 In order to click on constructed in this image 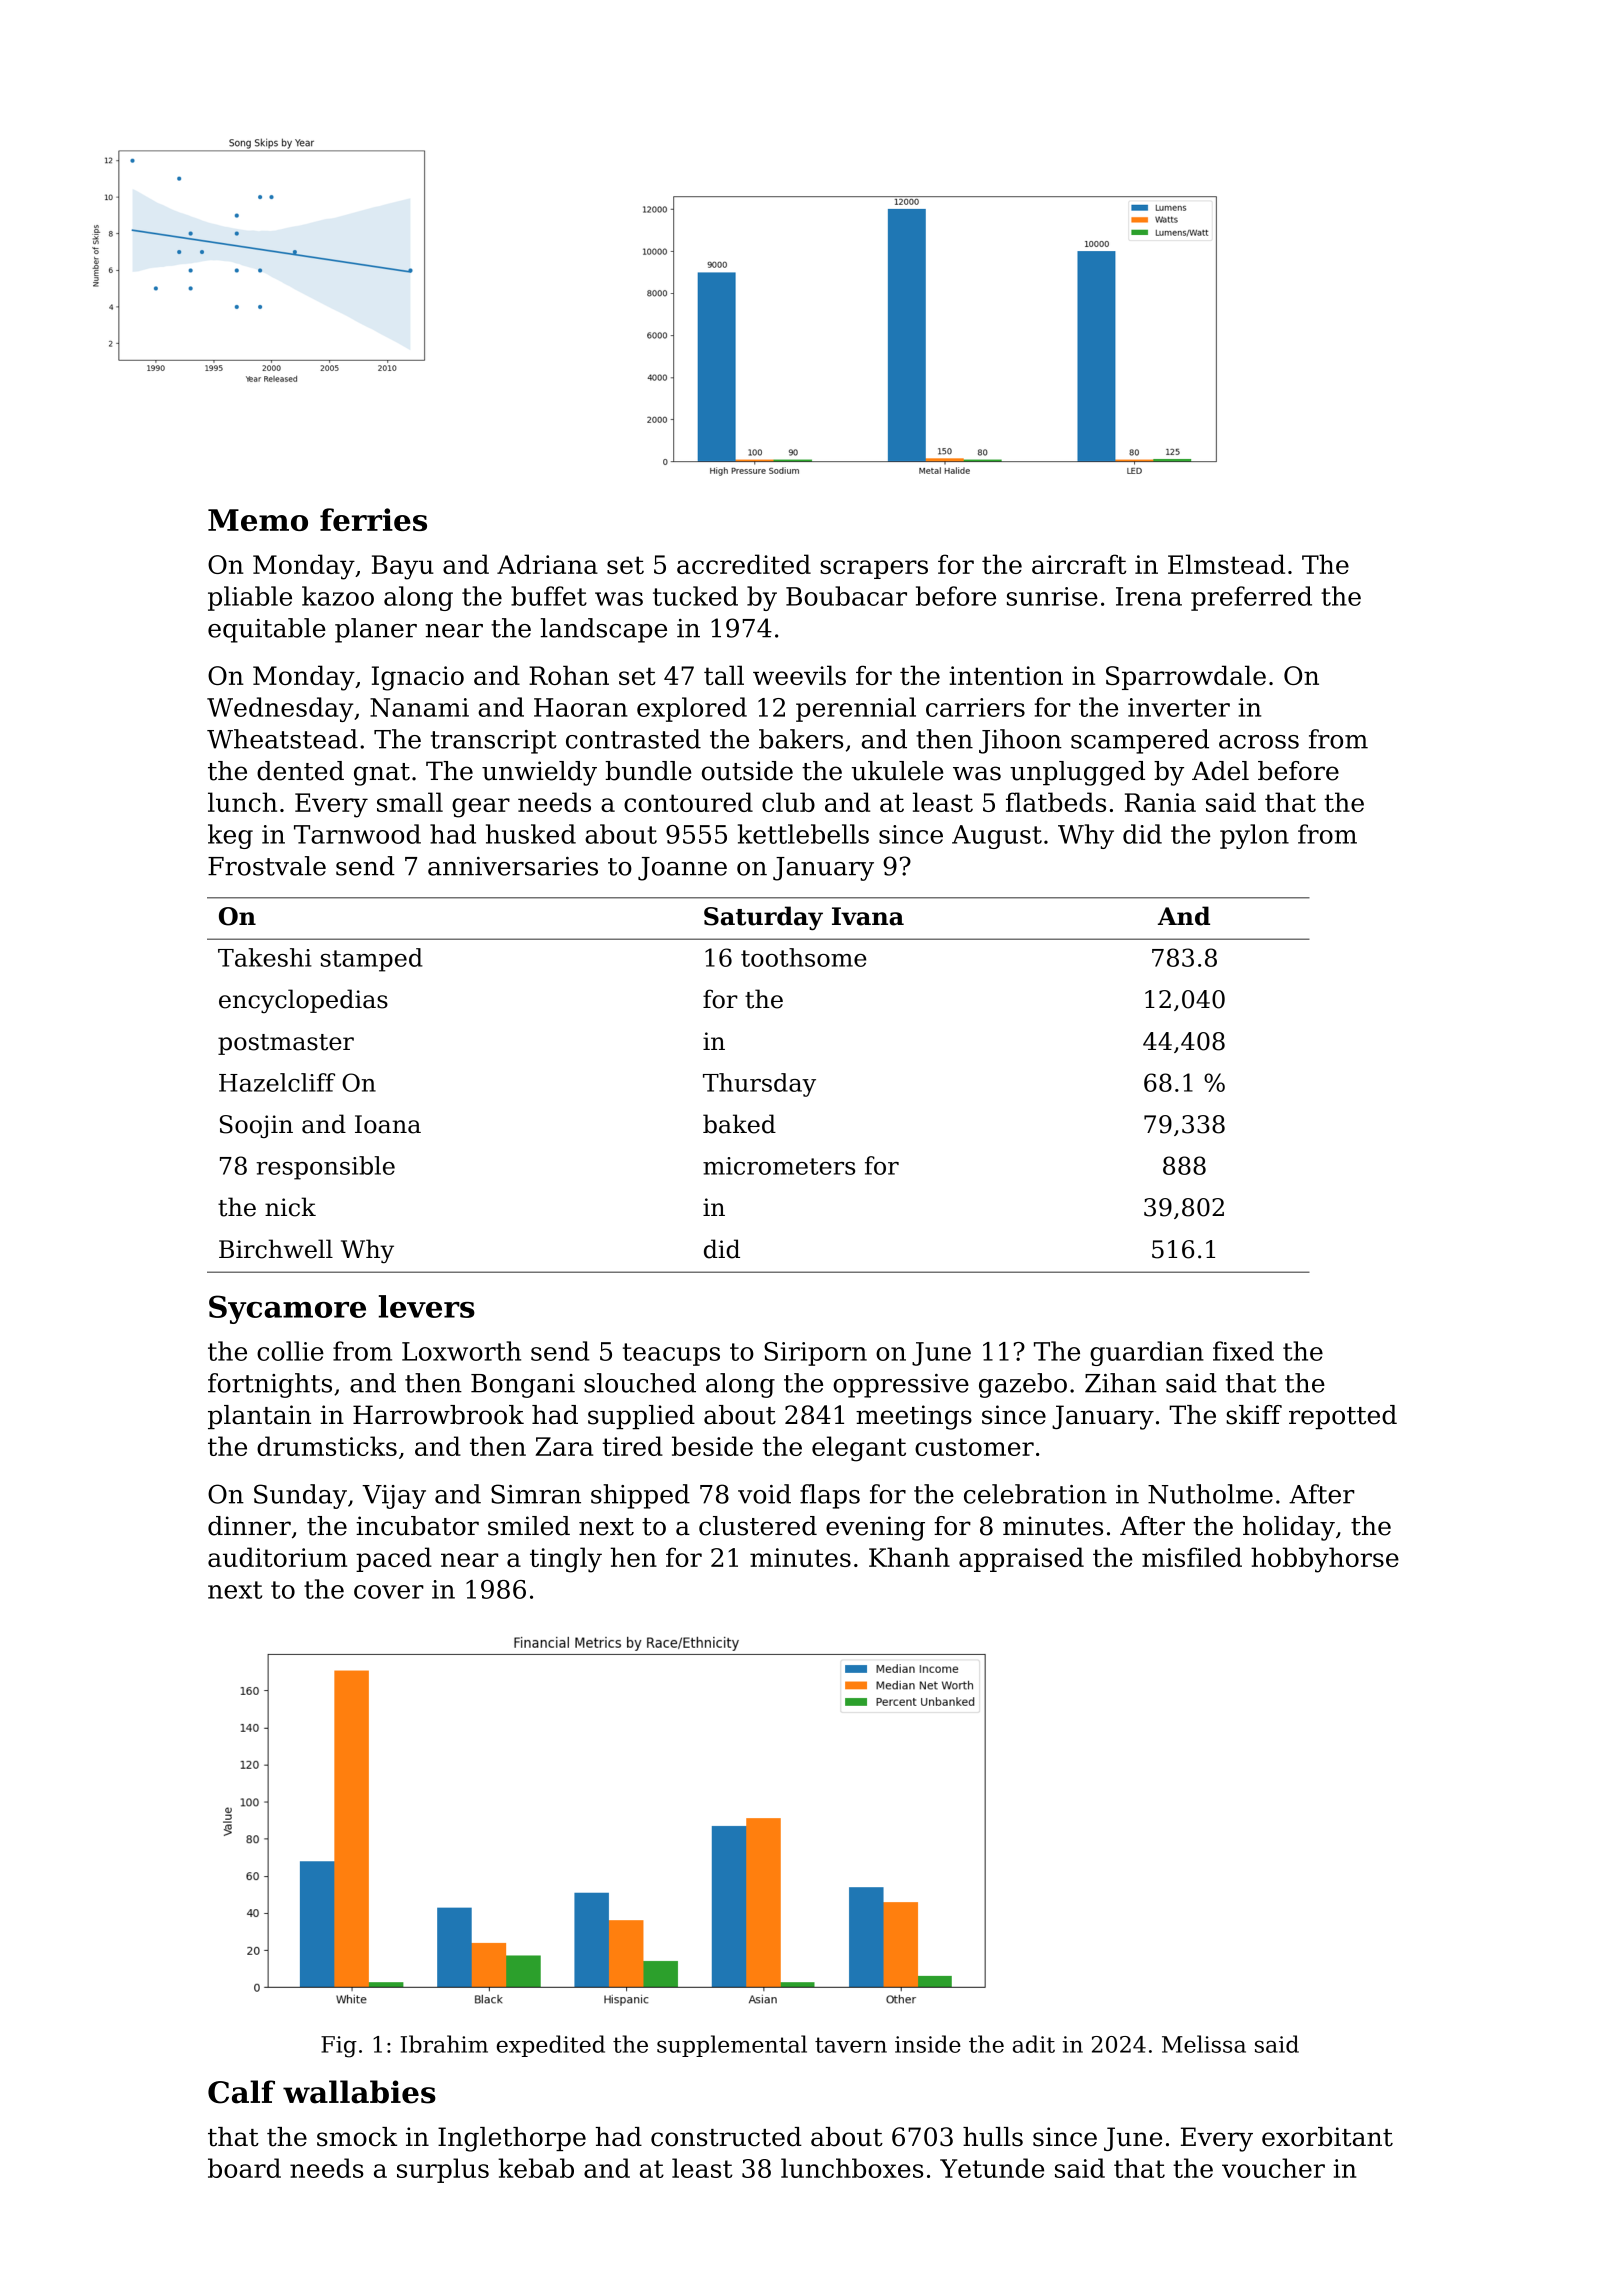, I will do `click(726, 2137)`.
